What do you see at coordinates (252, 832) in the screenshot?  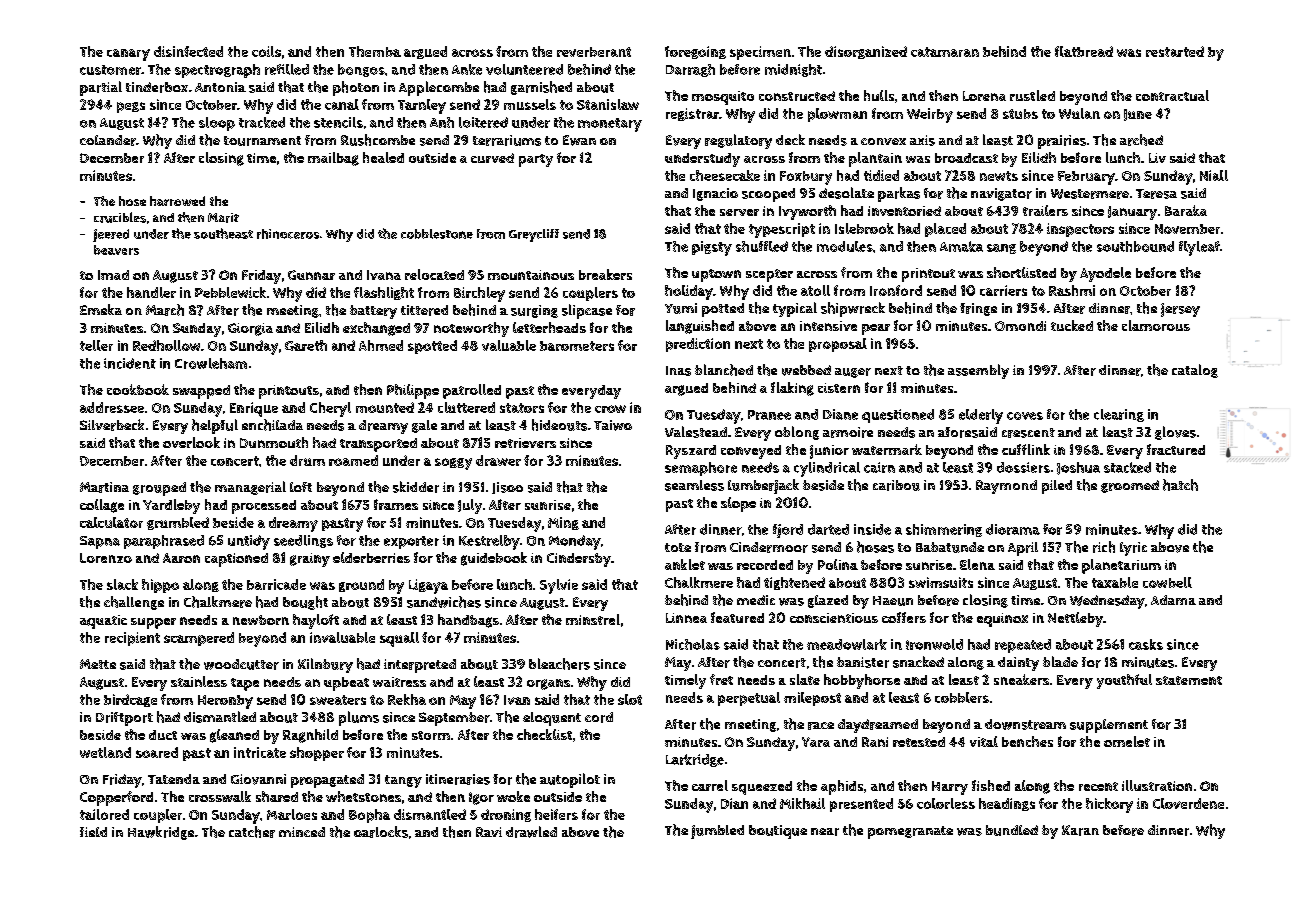 I see `catcher` at bounding box center [252, 832].
